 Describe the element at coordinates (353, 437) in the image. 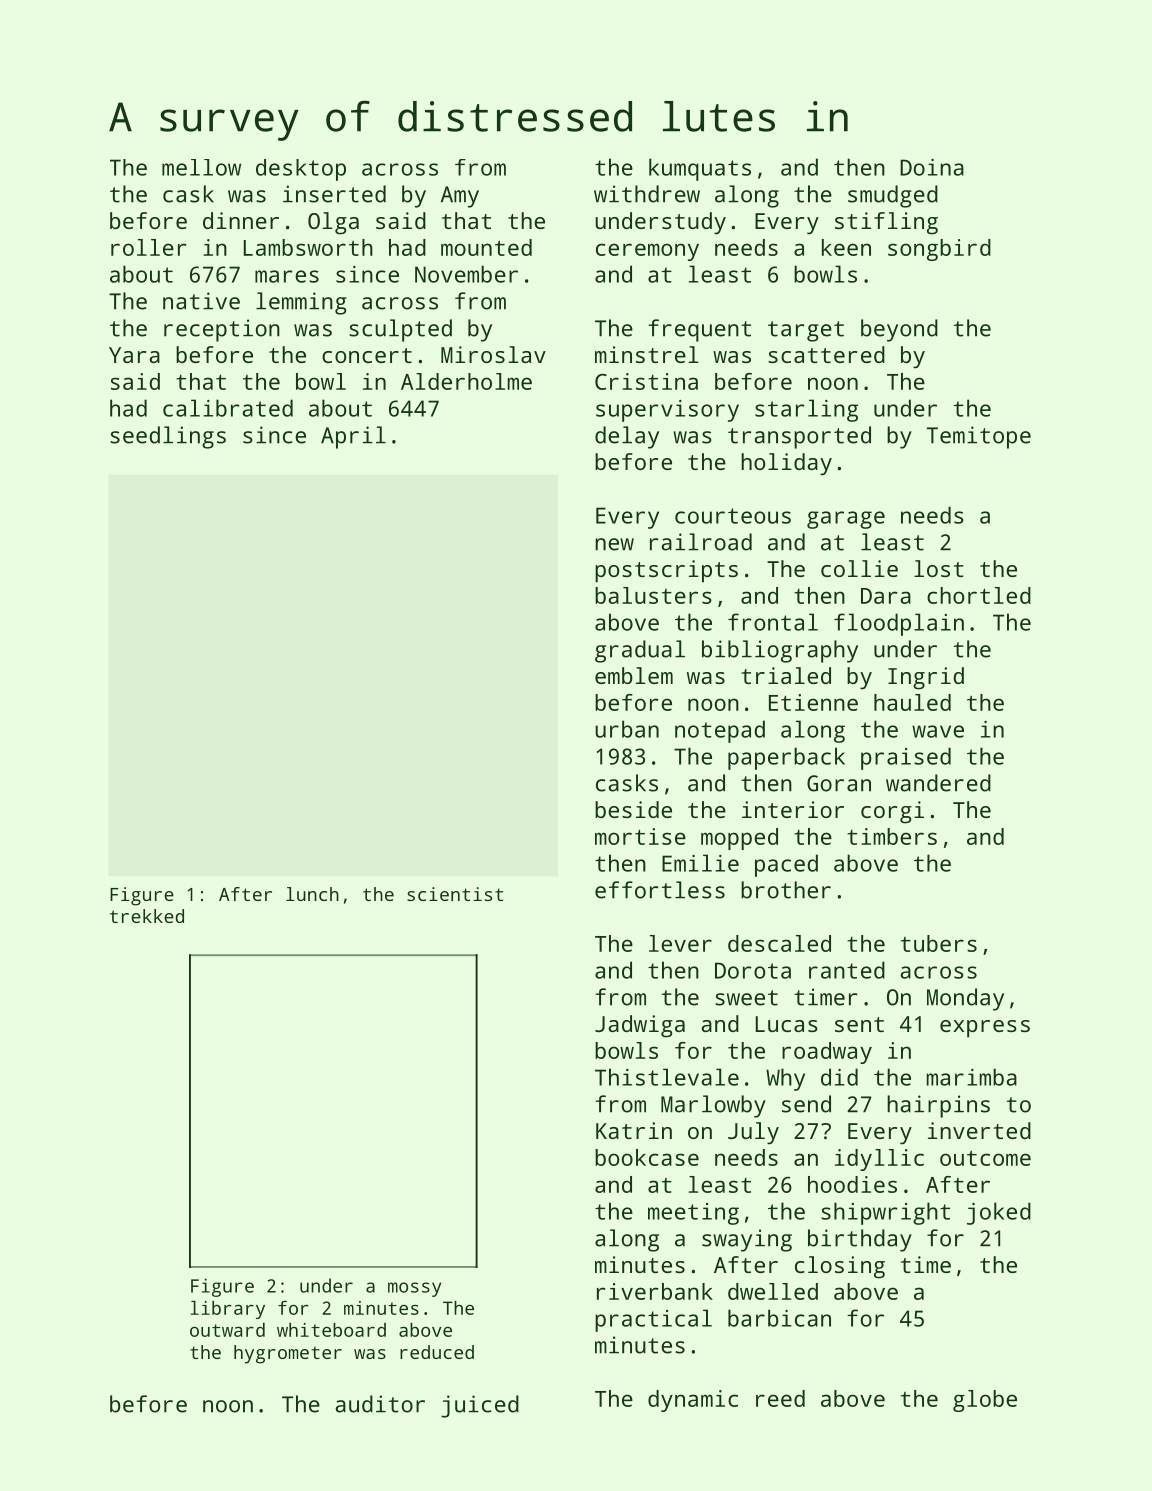

I see `April` at that location.
